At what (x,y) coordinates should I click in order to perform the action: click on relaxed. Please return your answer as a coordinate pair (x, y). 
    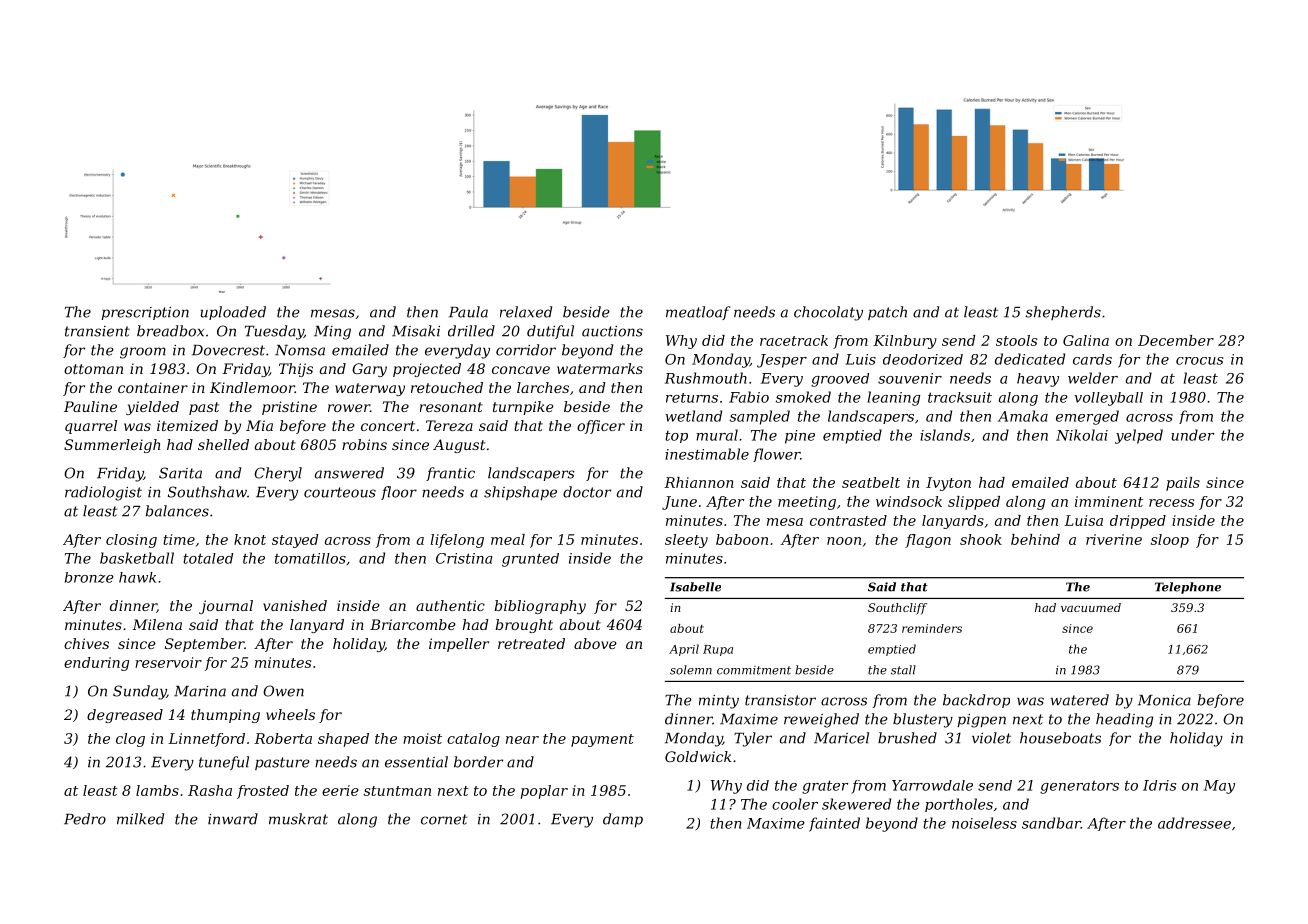
    Looking at the image, I should click on (526, 312).
